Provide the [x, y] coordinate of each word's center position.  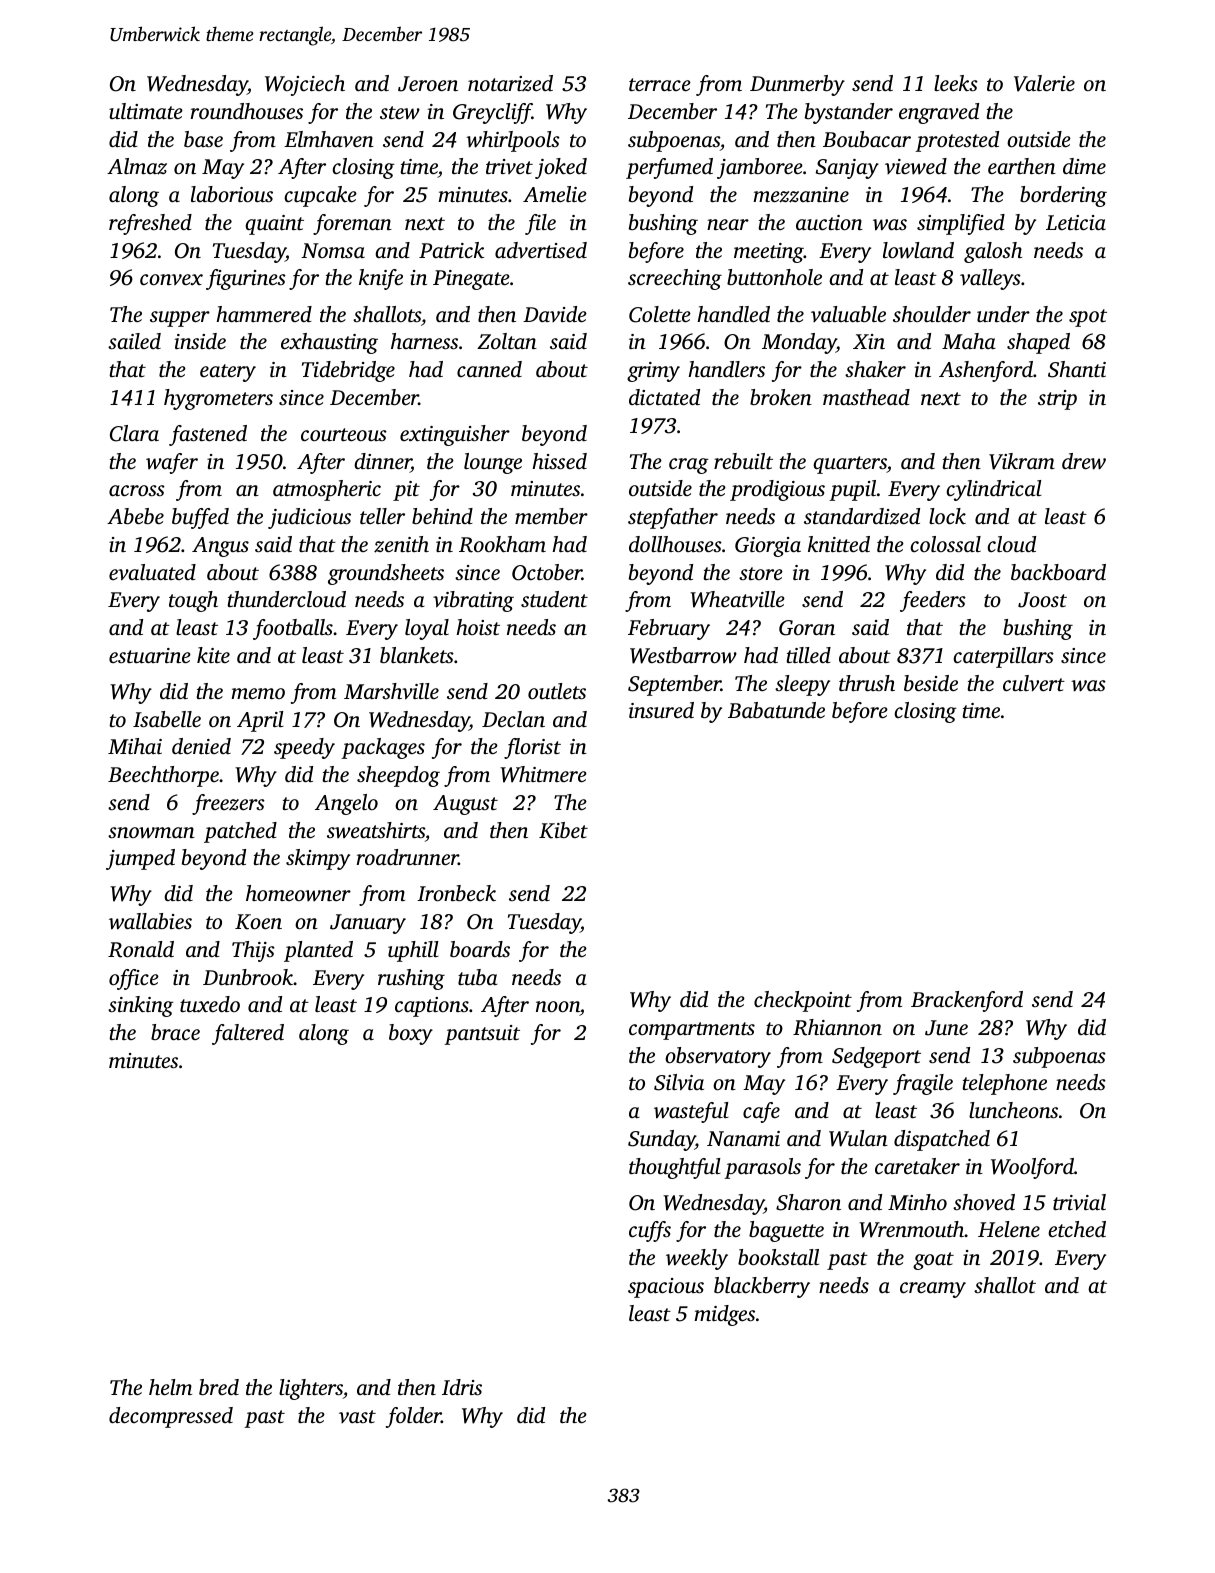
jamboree [760, 168]
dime [1084, 166]
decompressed [171, 1417]
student [554, 599]
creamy [933, 1290]
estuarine [150, 655]
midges [724, 1315]
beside [931, 683]
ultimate [146, 111]
